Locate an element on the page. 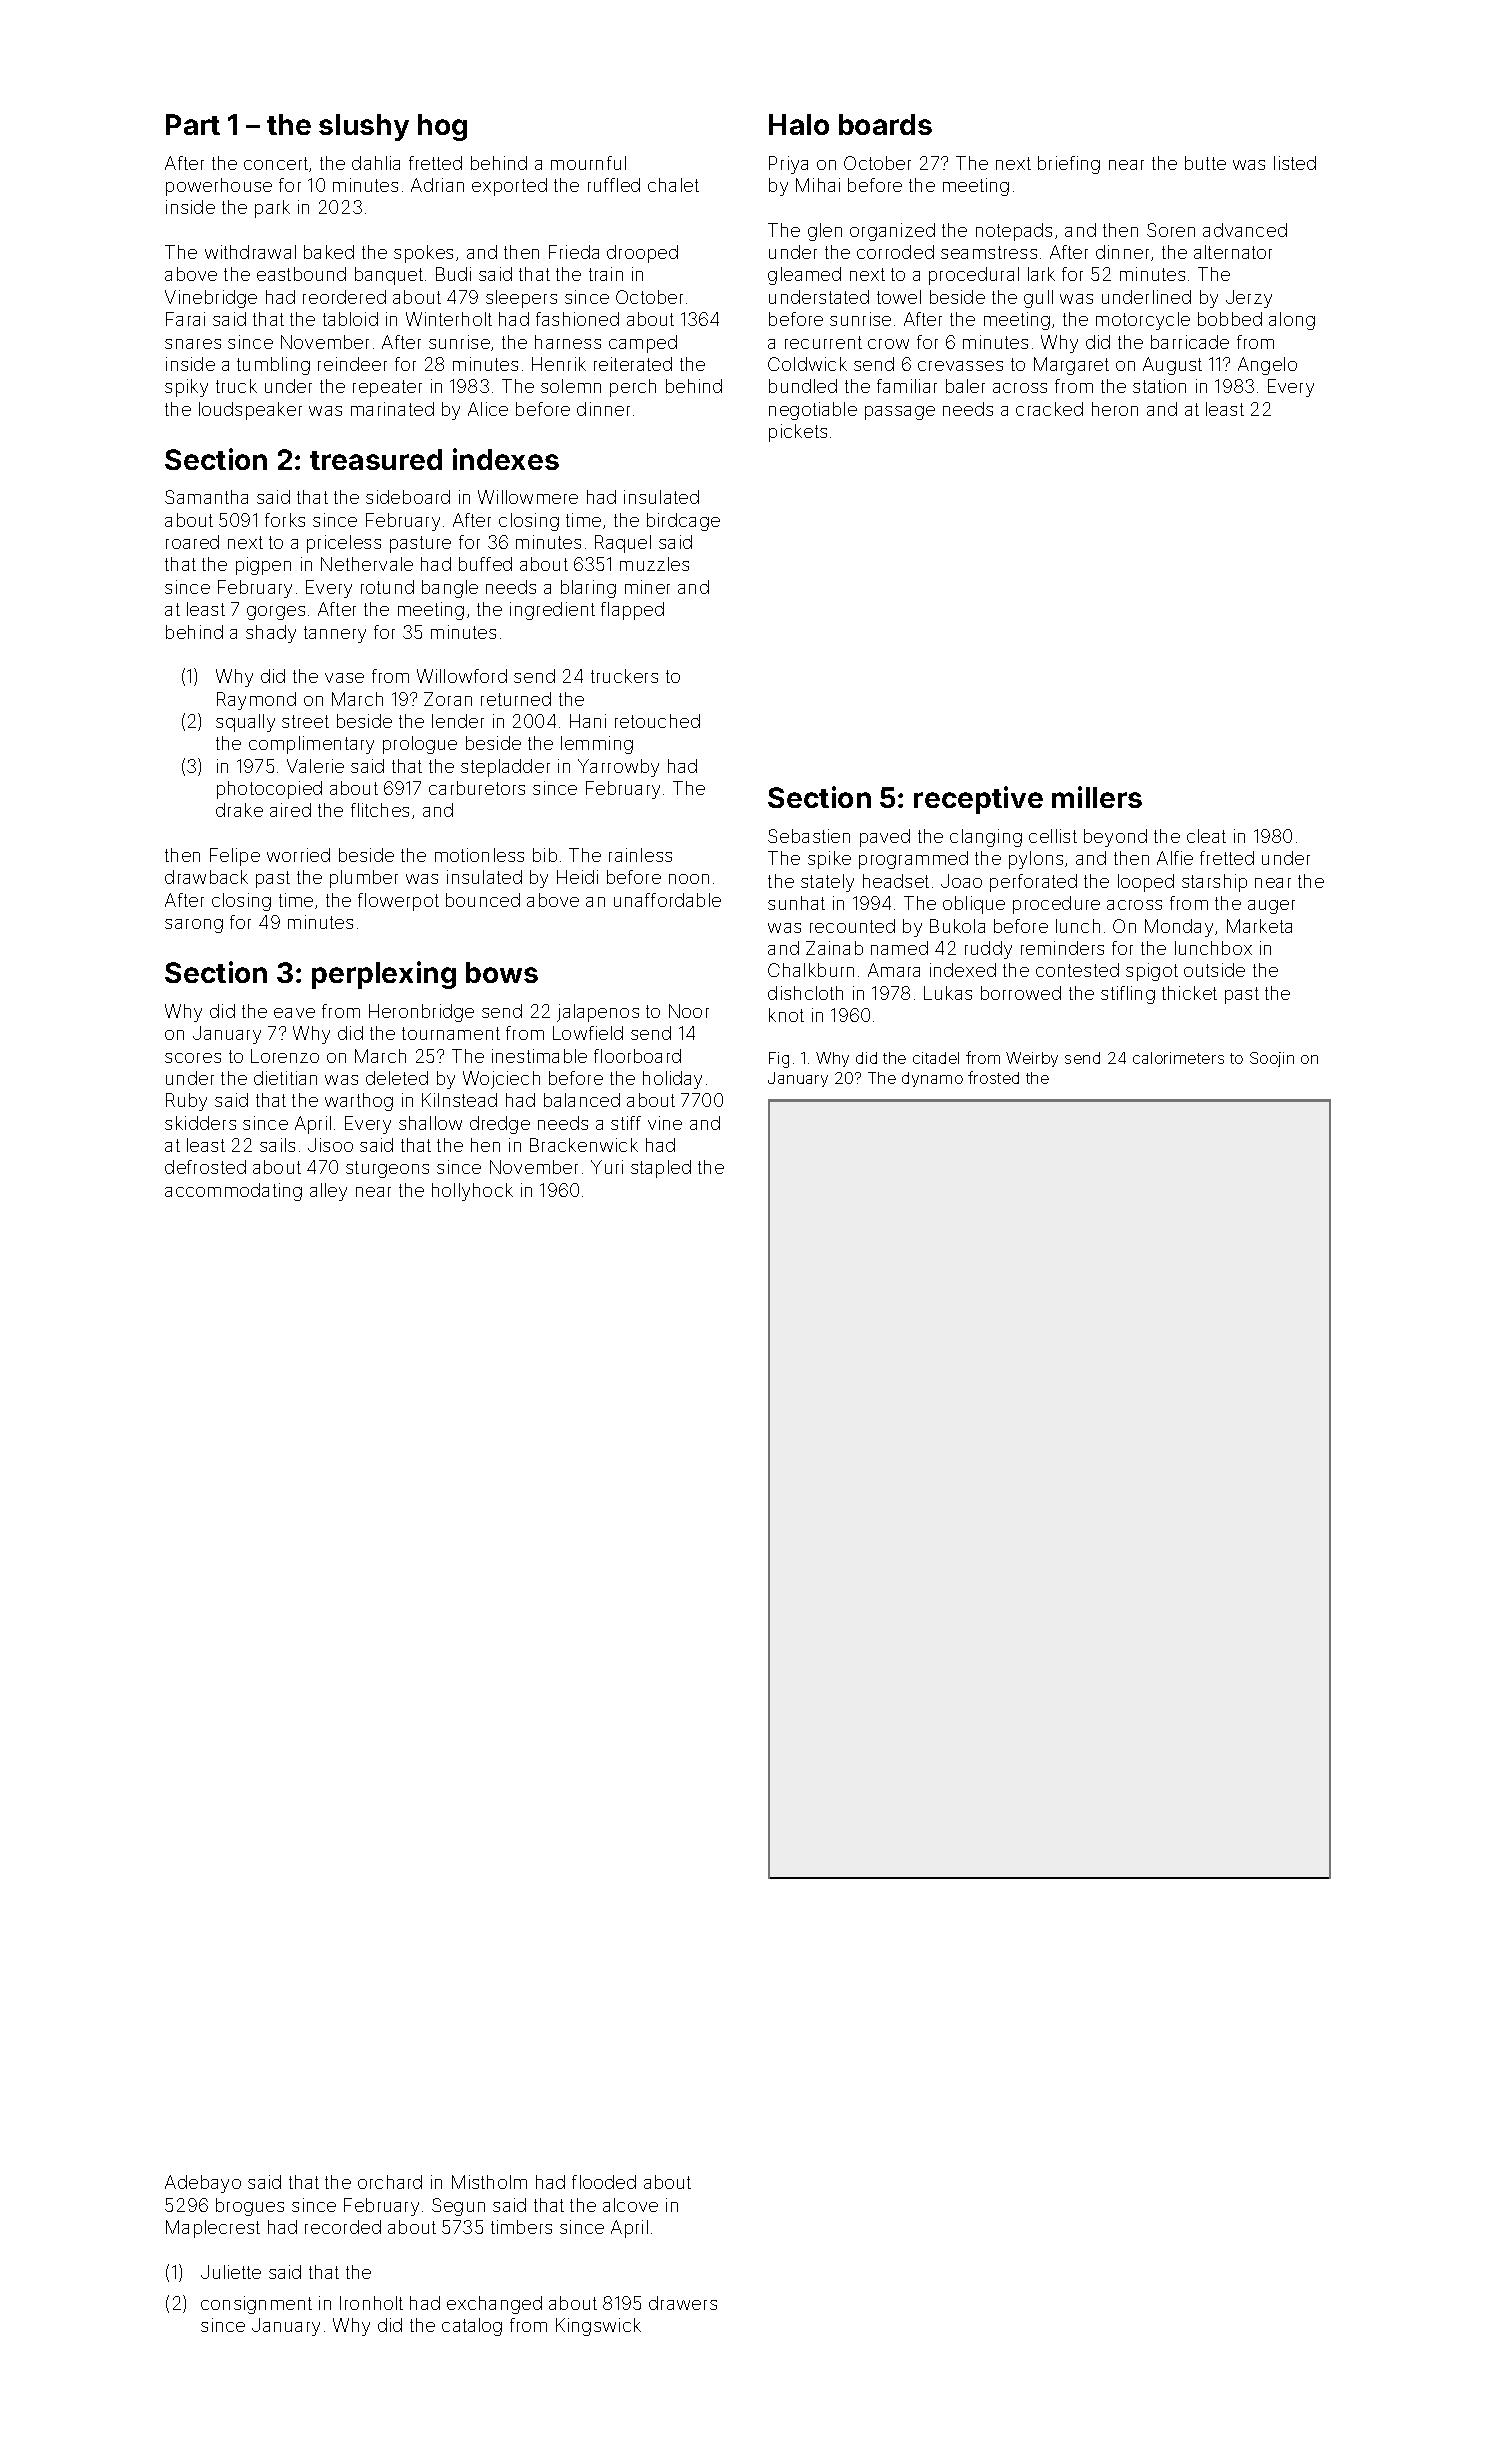  hollyhock is located at coordinates (472, 1192).
